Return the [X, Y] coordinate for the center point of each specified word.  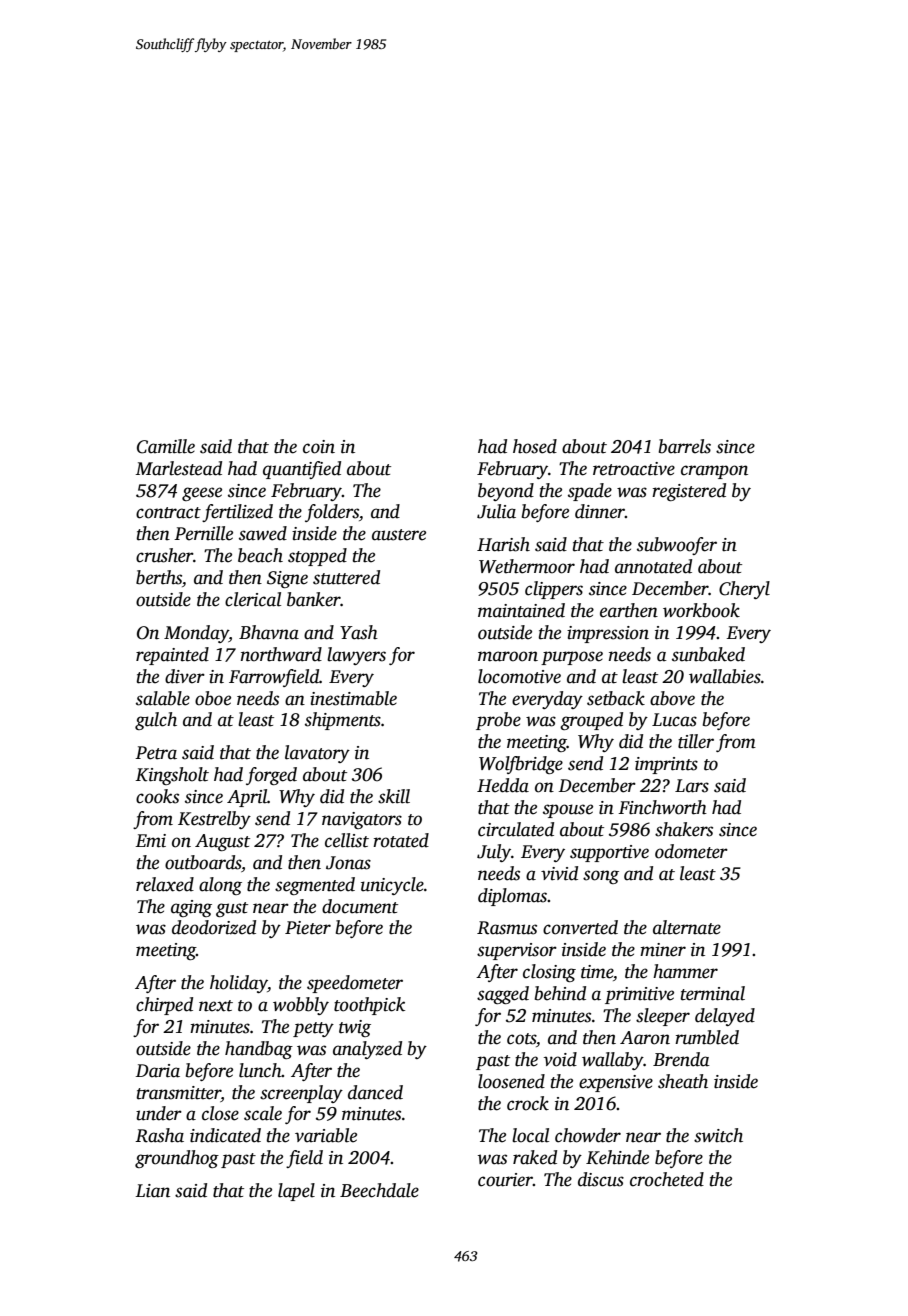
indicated [225, 1135]
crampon [714, 472]
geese [202, 494]
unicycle [392, 886]
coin [319, 447]
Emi [150, 841]
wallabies [725, 676]
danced [375, 1092]
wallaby [613, 1061]
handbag [259, 1050]
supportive [609, 853]
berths [159, 577]
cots [521, 1039]
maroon [508, 656]
